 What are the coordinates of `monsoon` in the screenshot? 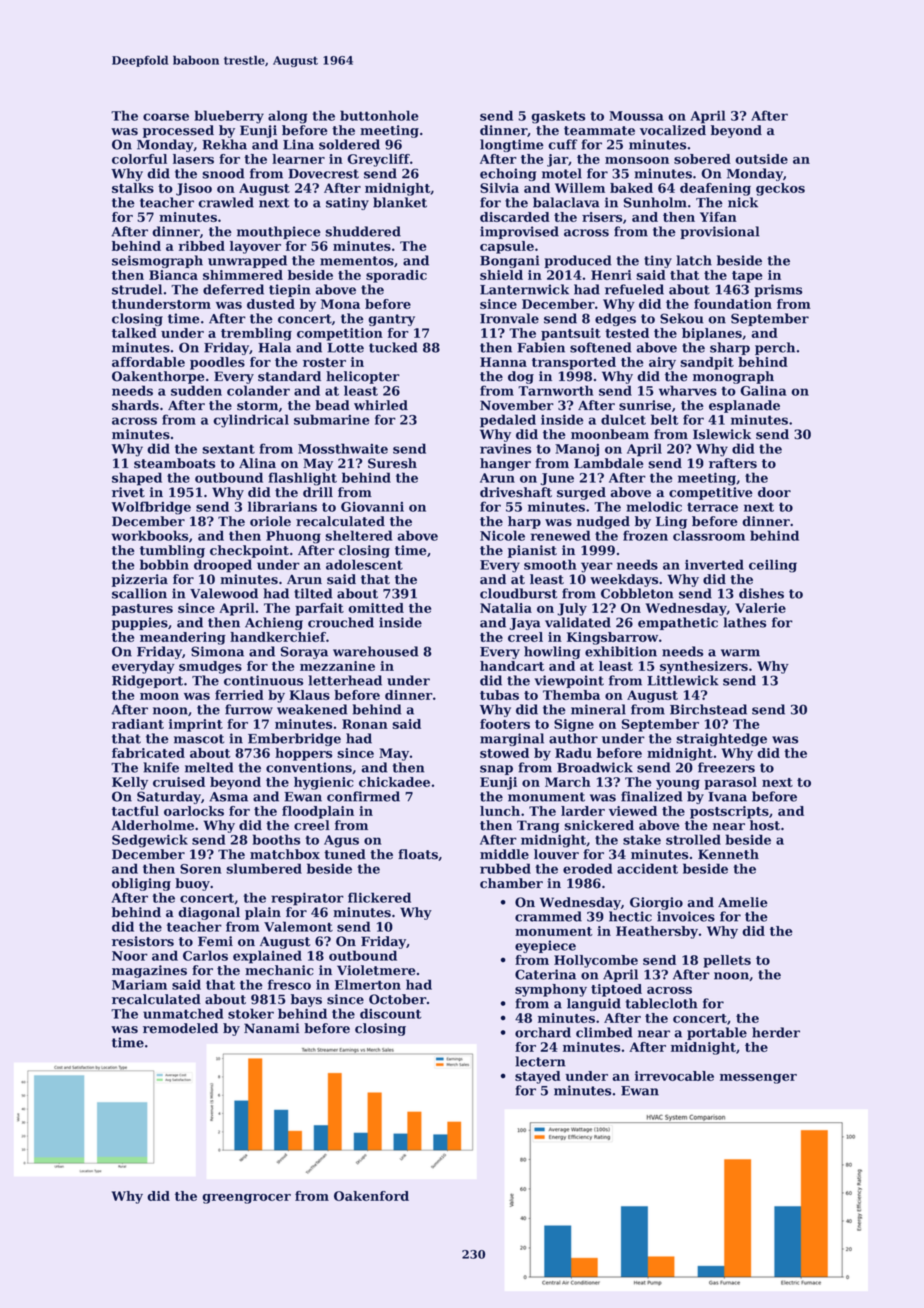 It's located at (637, 160).
